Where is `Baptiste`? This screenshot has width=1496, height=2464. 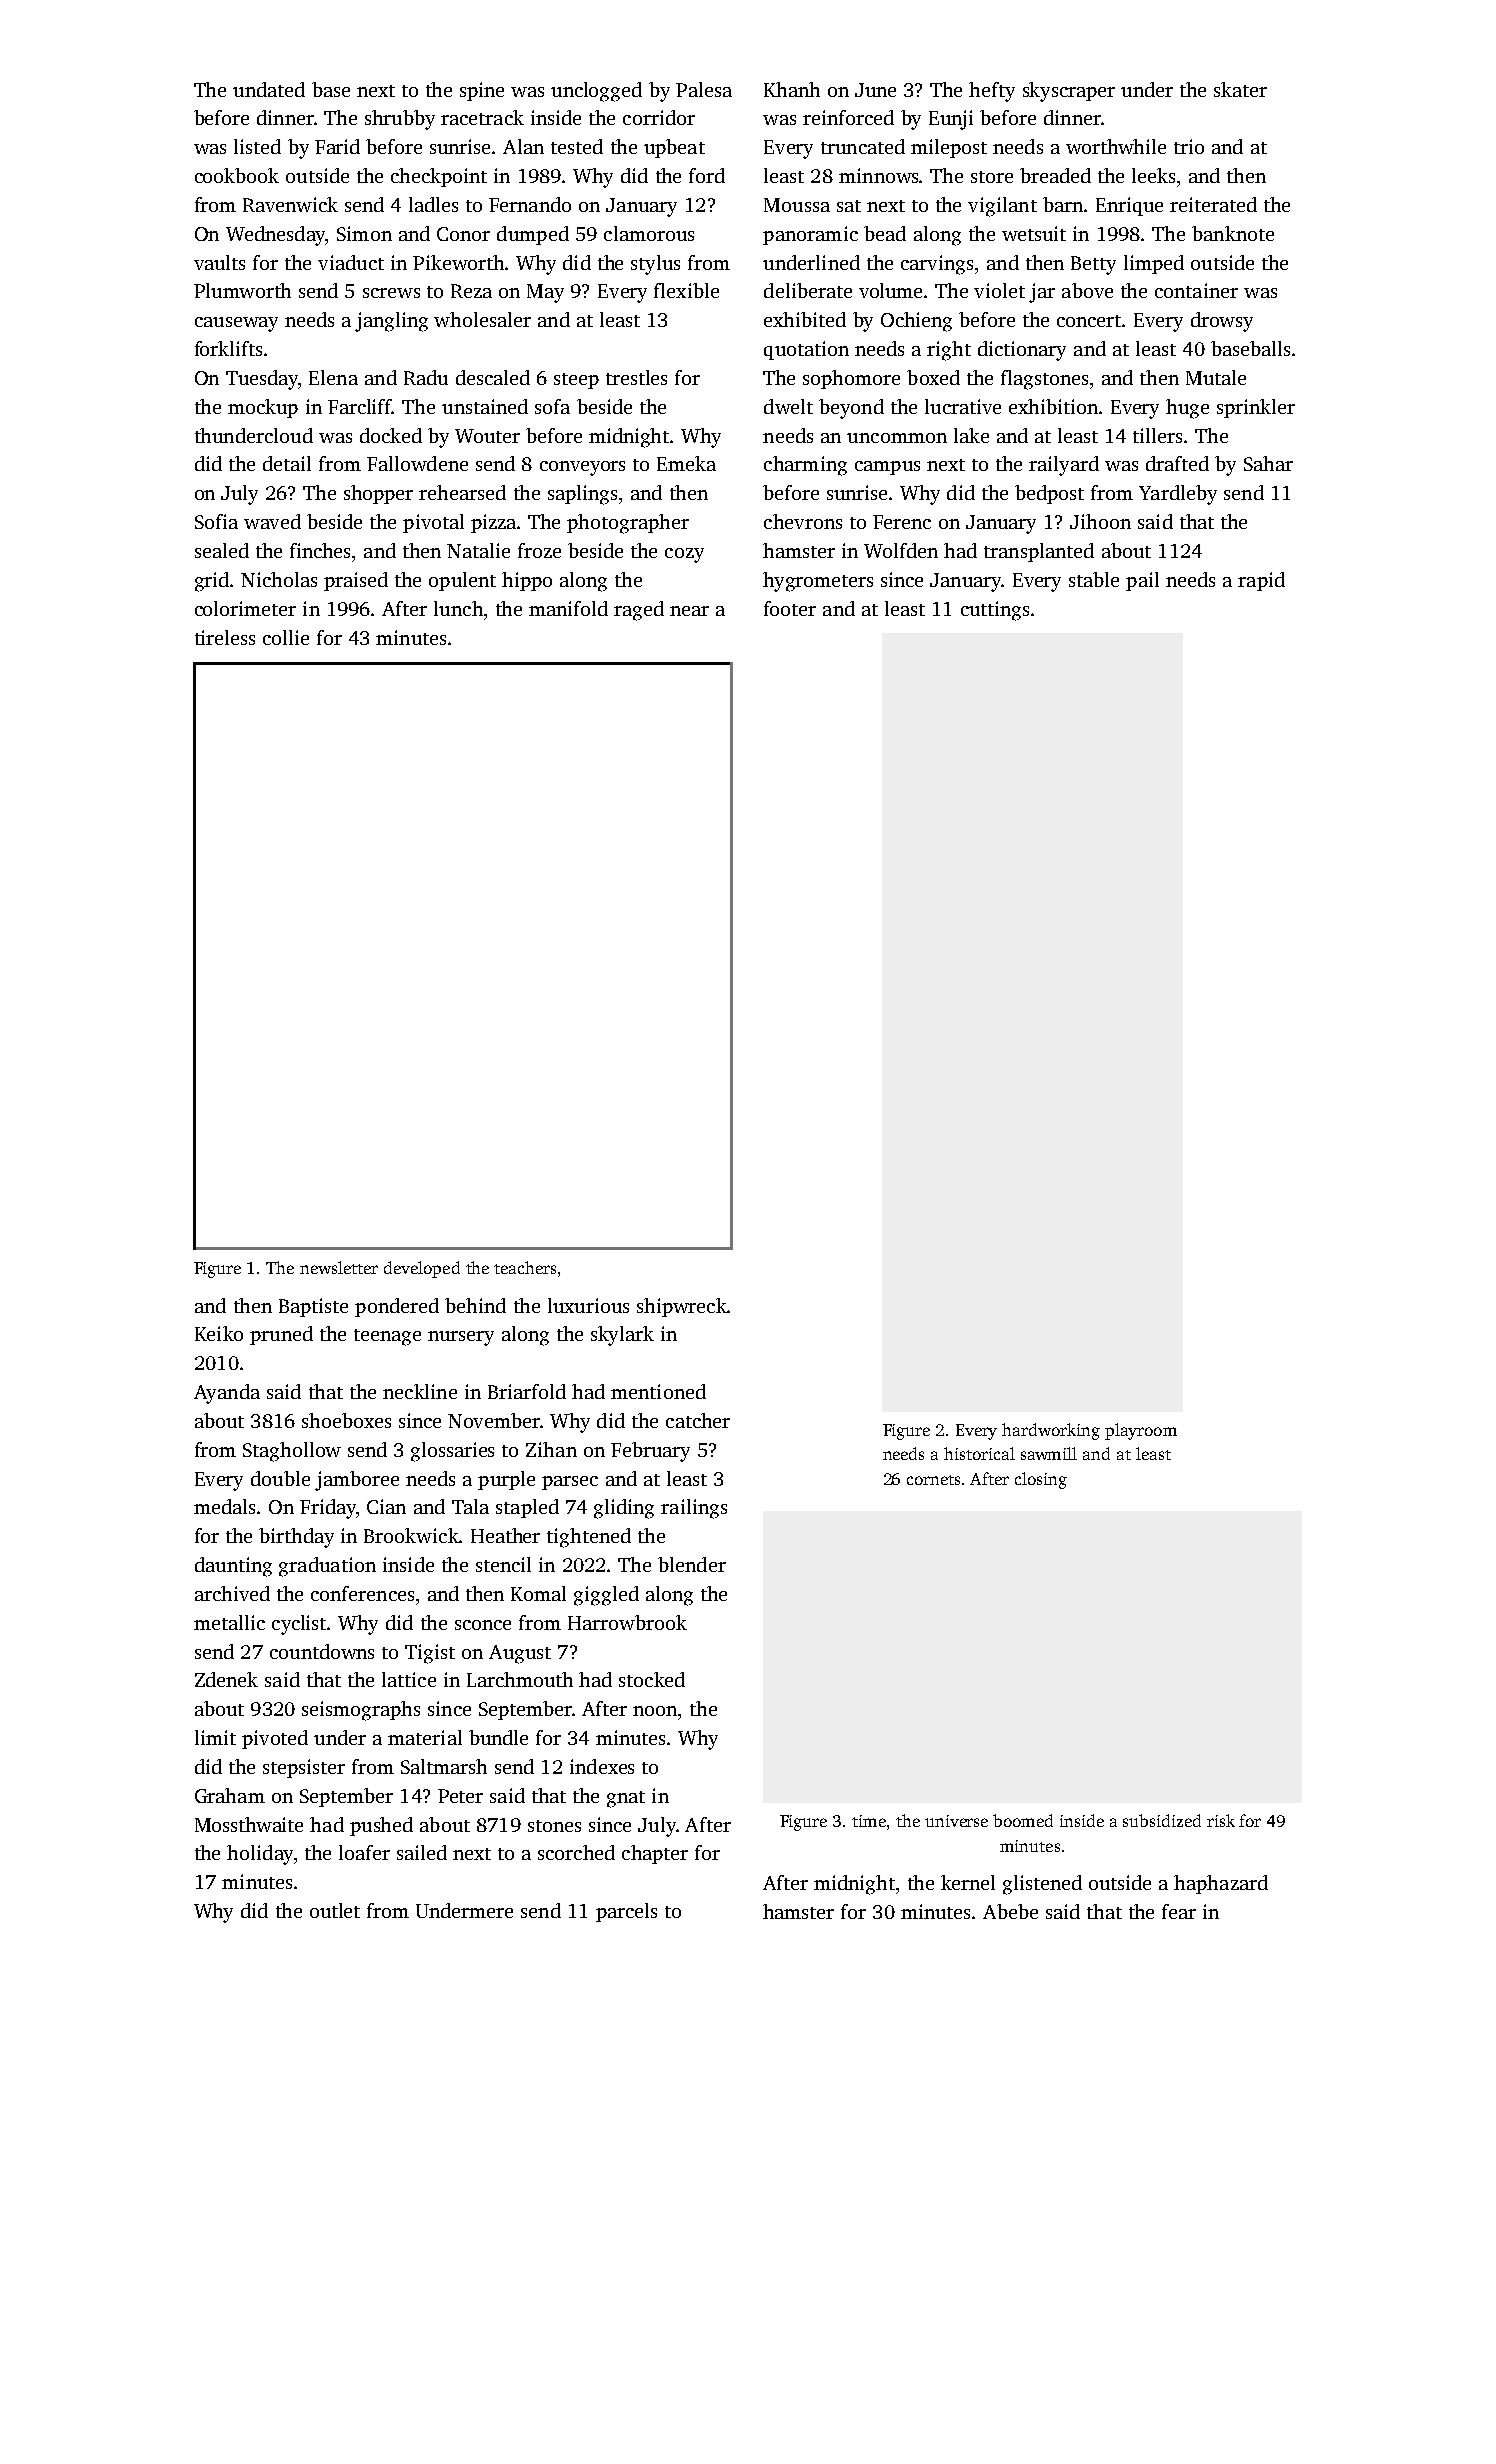
Baptiste is located at coordinates (313, 1307).
